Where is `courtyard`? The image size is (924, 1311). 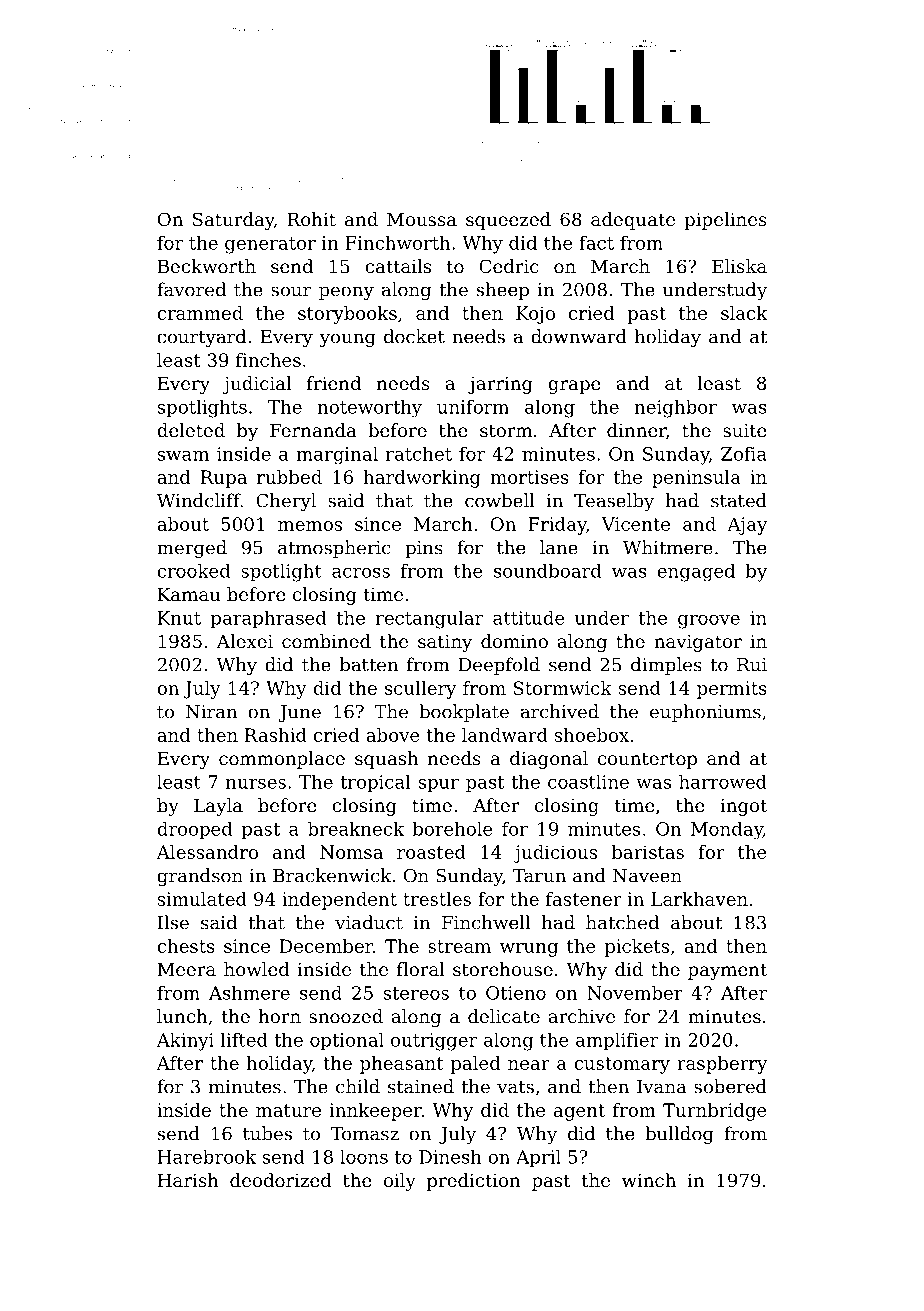
courtyard is located at coordinates (201, 338).
